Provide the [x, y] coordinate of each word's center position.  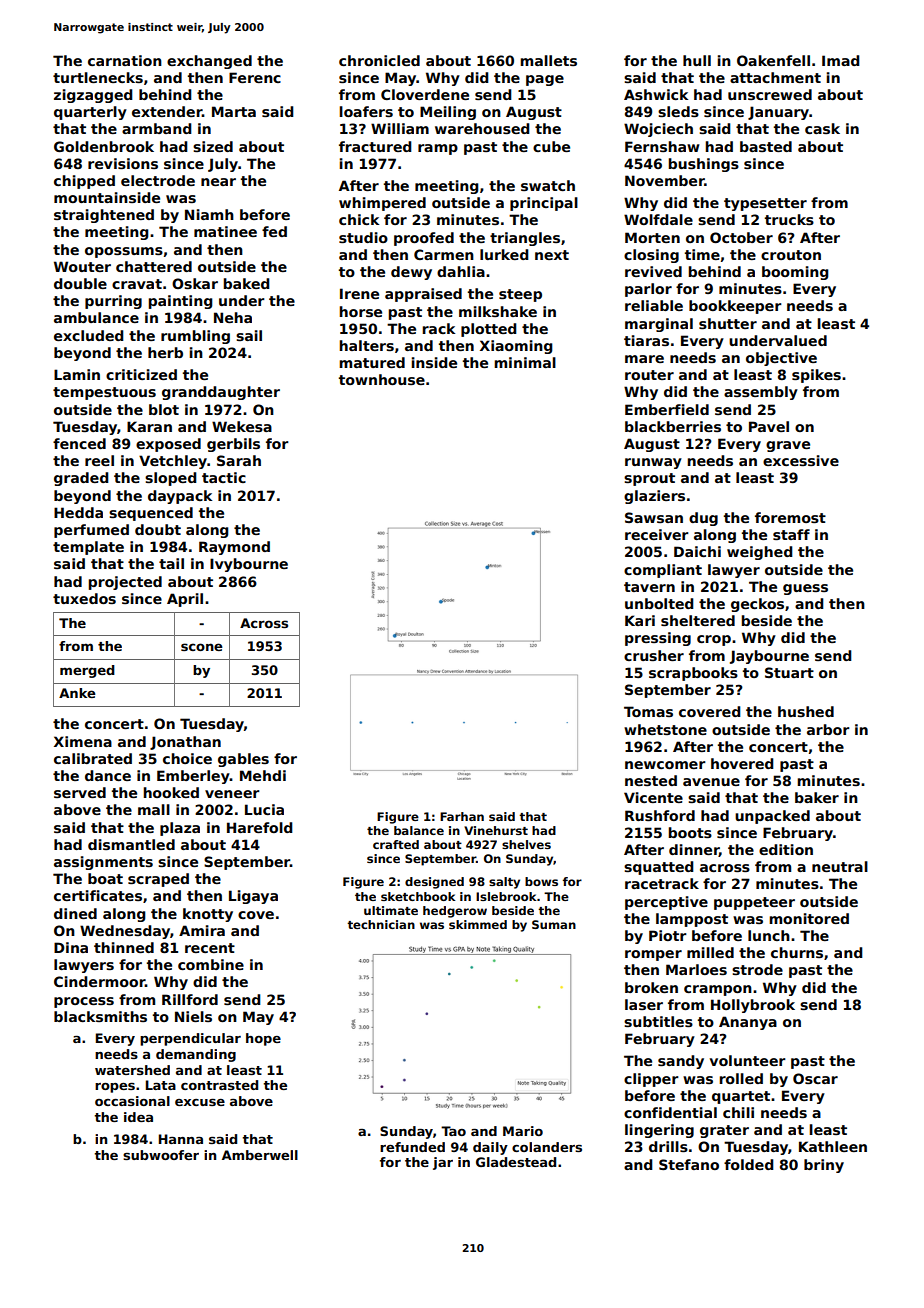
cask [822, 128]
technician [381, 924]
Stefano [689, 1164]
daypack [180, 497]
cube [551, 146]
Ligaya [253, 897]
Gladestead [516, 1162]
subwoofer [161, 1155]
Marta [234, 111]
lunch [769, 935]
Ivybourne [249, 565]
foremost [790, 517]
